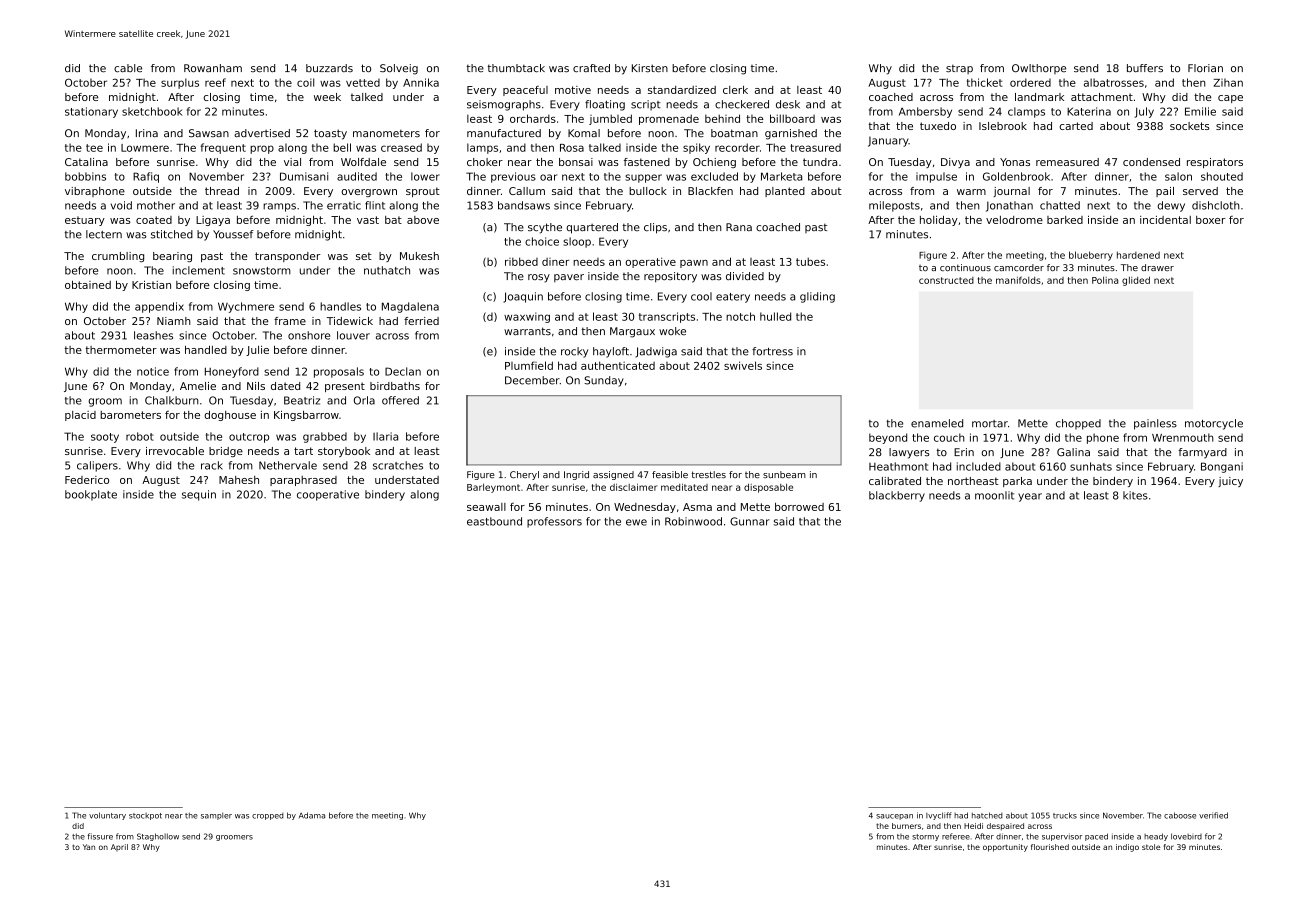 This screenshot has width=1308, height=924. I want to click on pail, so click(1165, 192).
